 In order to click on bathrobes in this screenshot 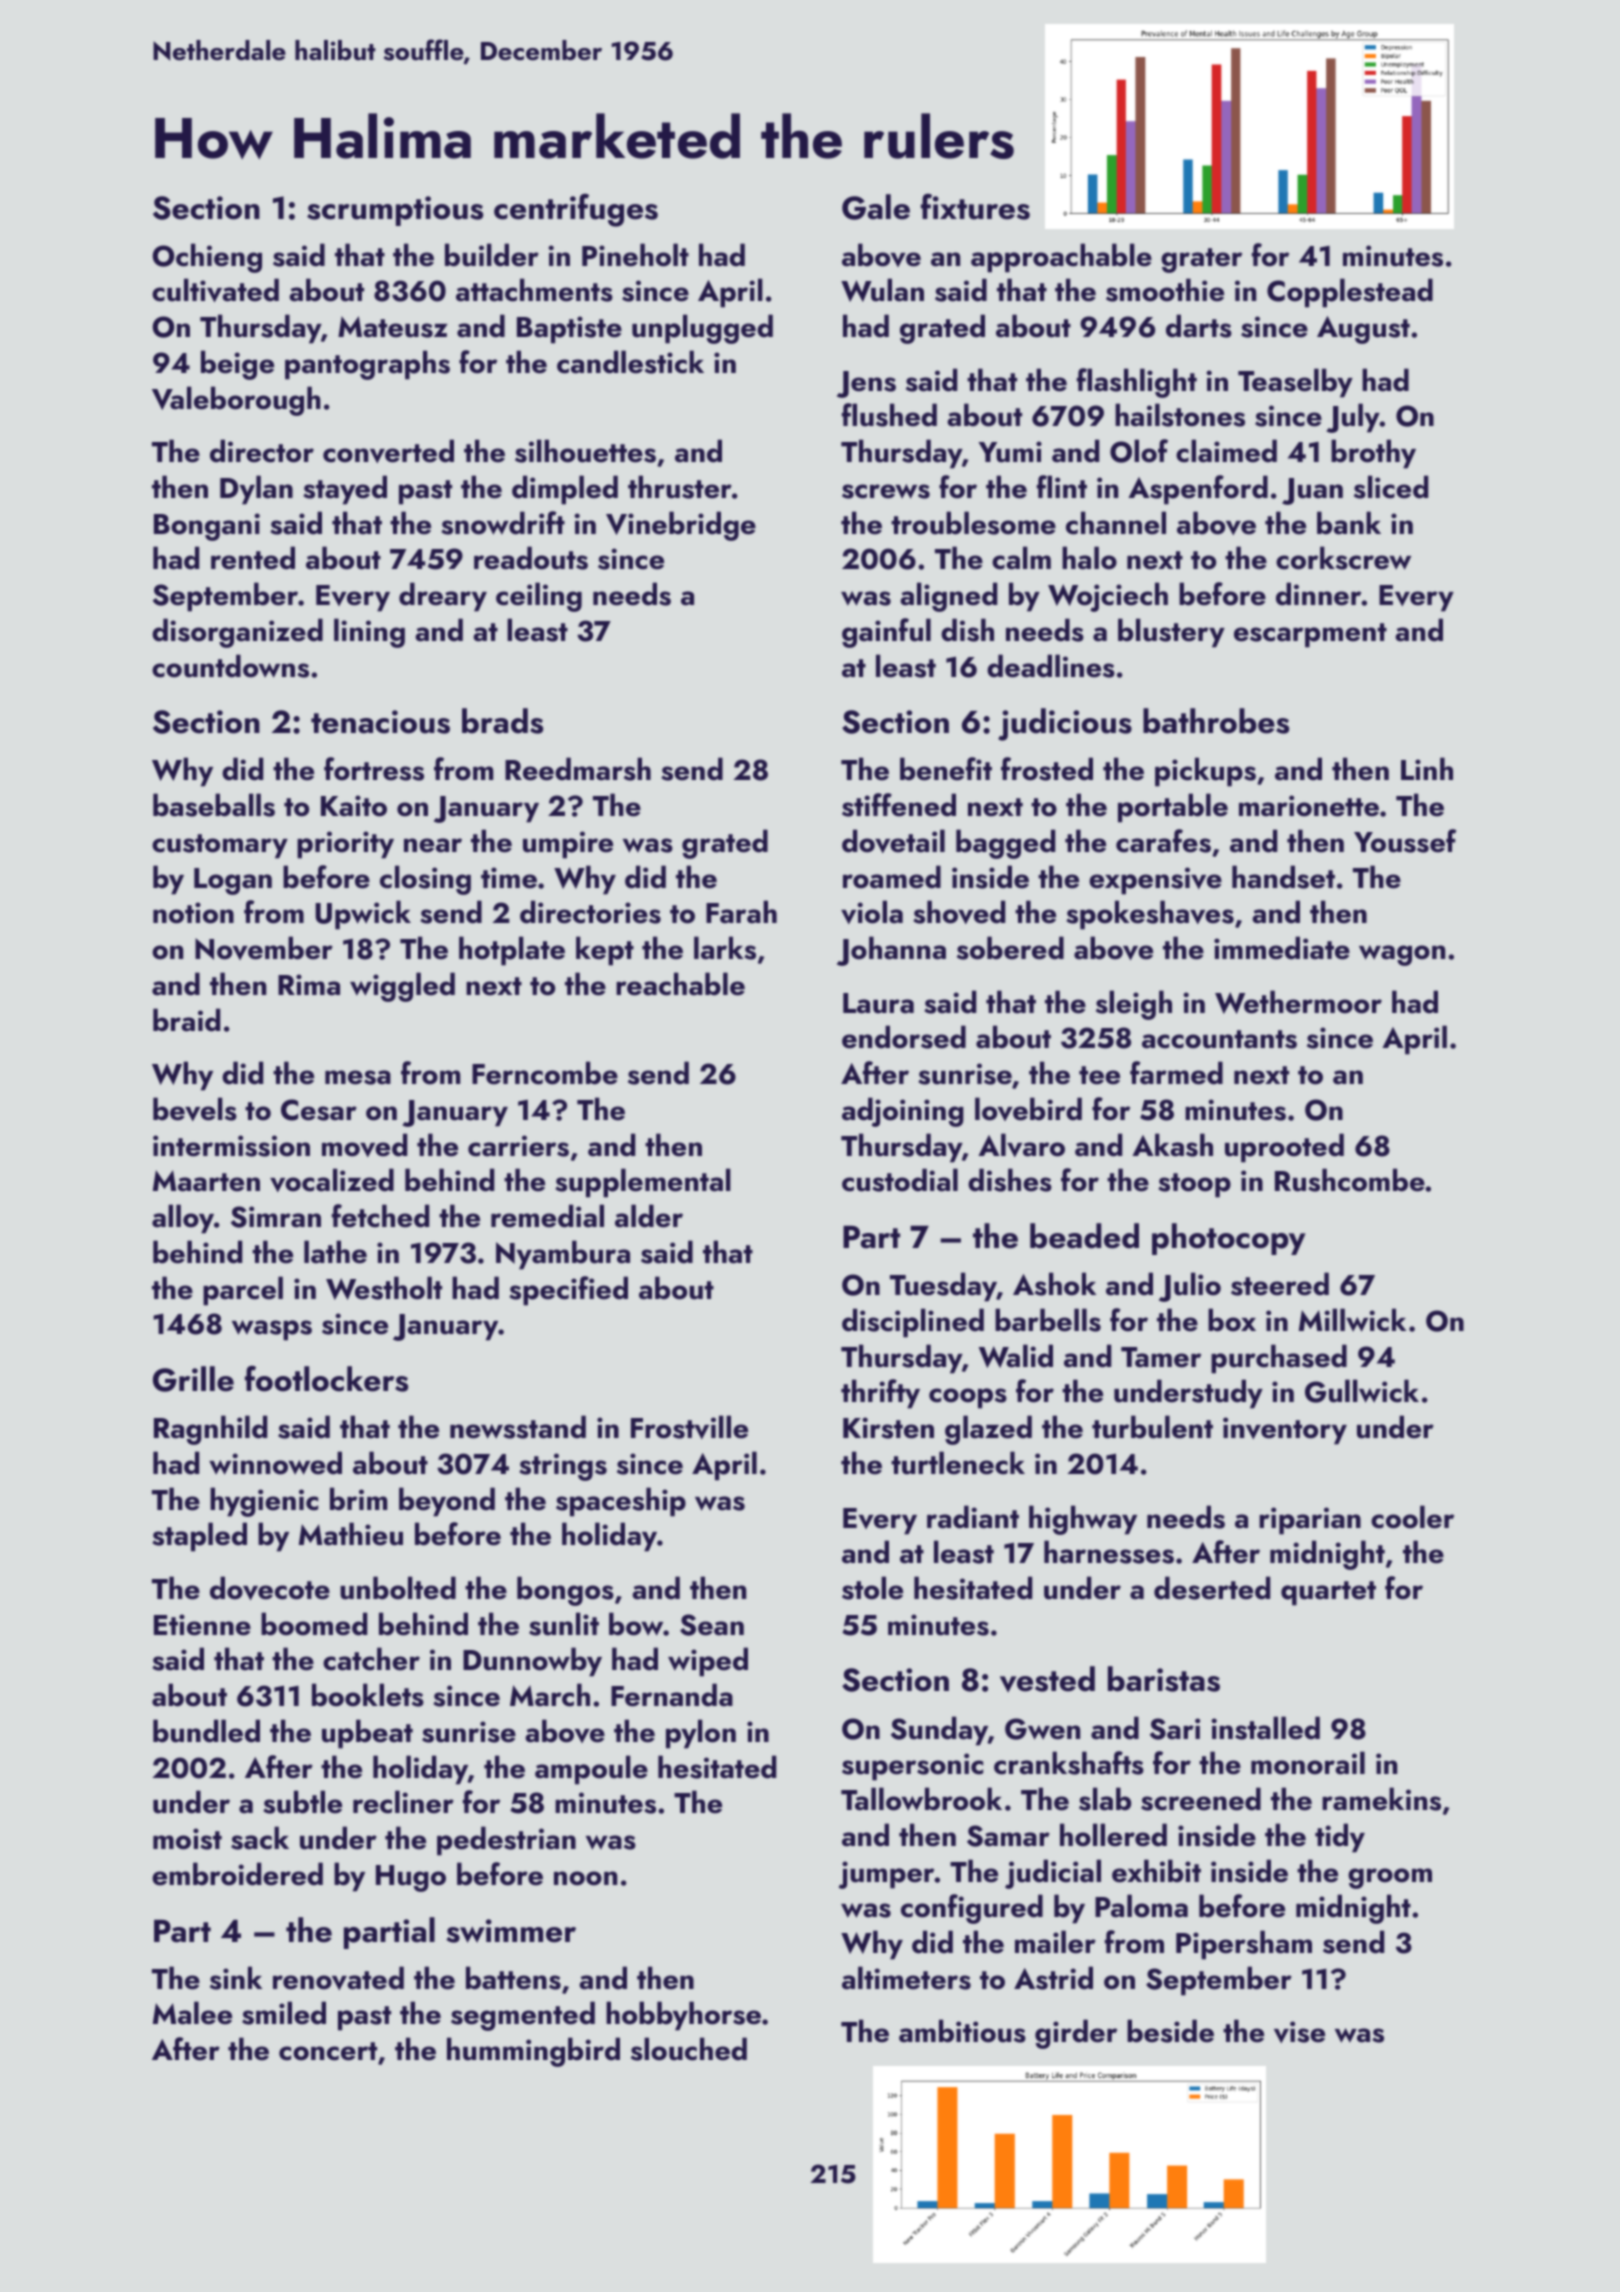, I will do `click(1216, 721)`.
